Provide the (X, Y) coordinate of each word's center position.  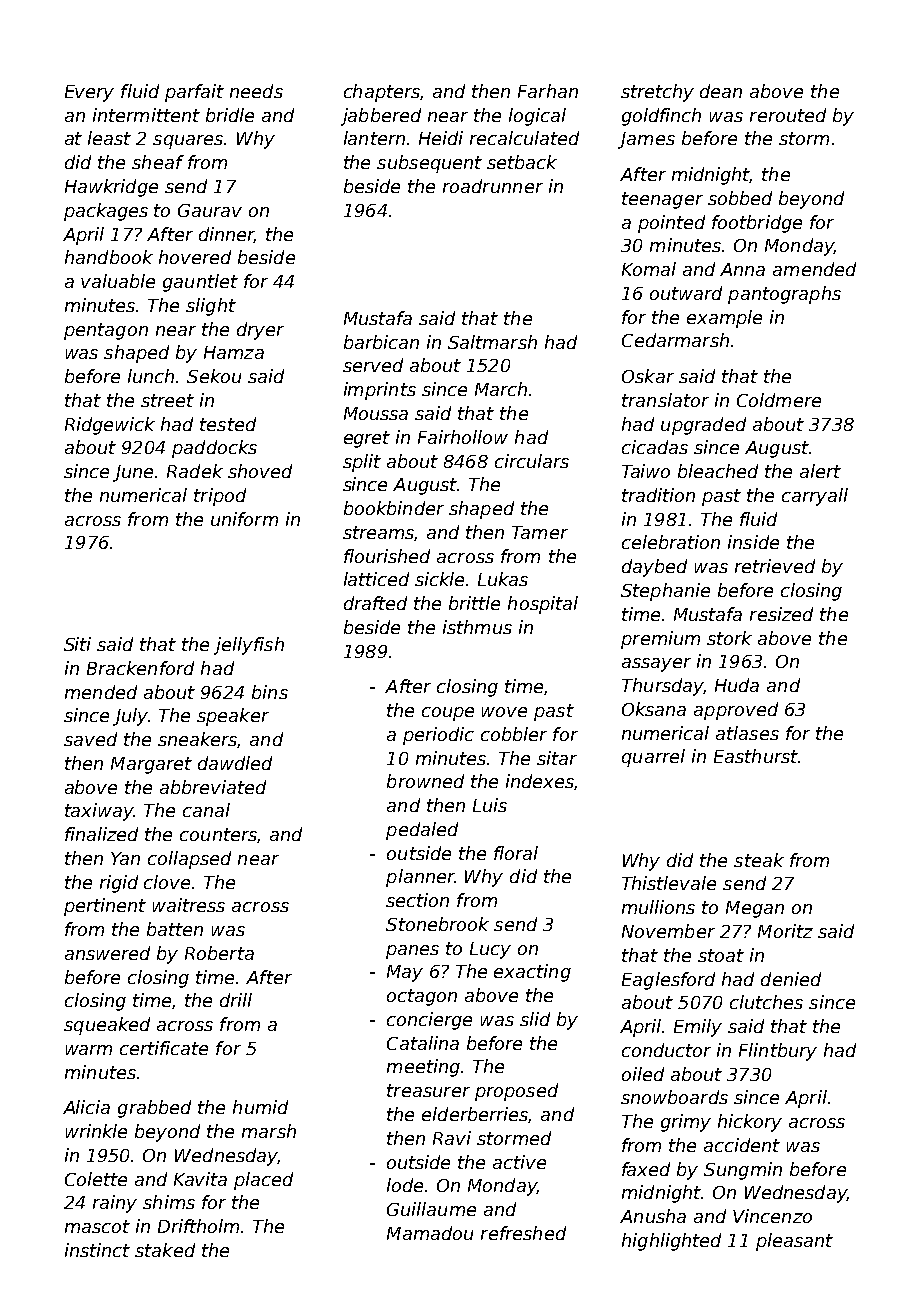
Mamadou (430, 1233)
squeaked (107, 1026)
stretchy (657, 93)
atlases (747, 733)
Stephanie (665, 592)
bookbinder (394, 508)
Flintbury (778, 1052)
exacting (532, 973)
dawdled (235, 763)
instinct (97, 1250)
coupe (448, 714)
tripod (220, 497)
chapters (382, 93)
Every (89, 93)
